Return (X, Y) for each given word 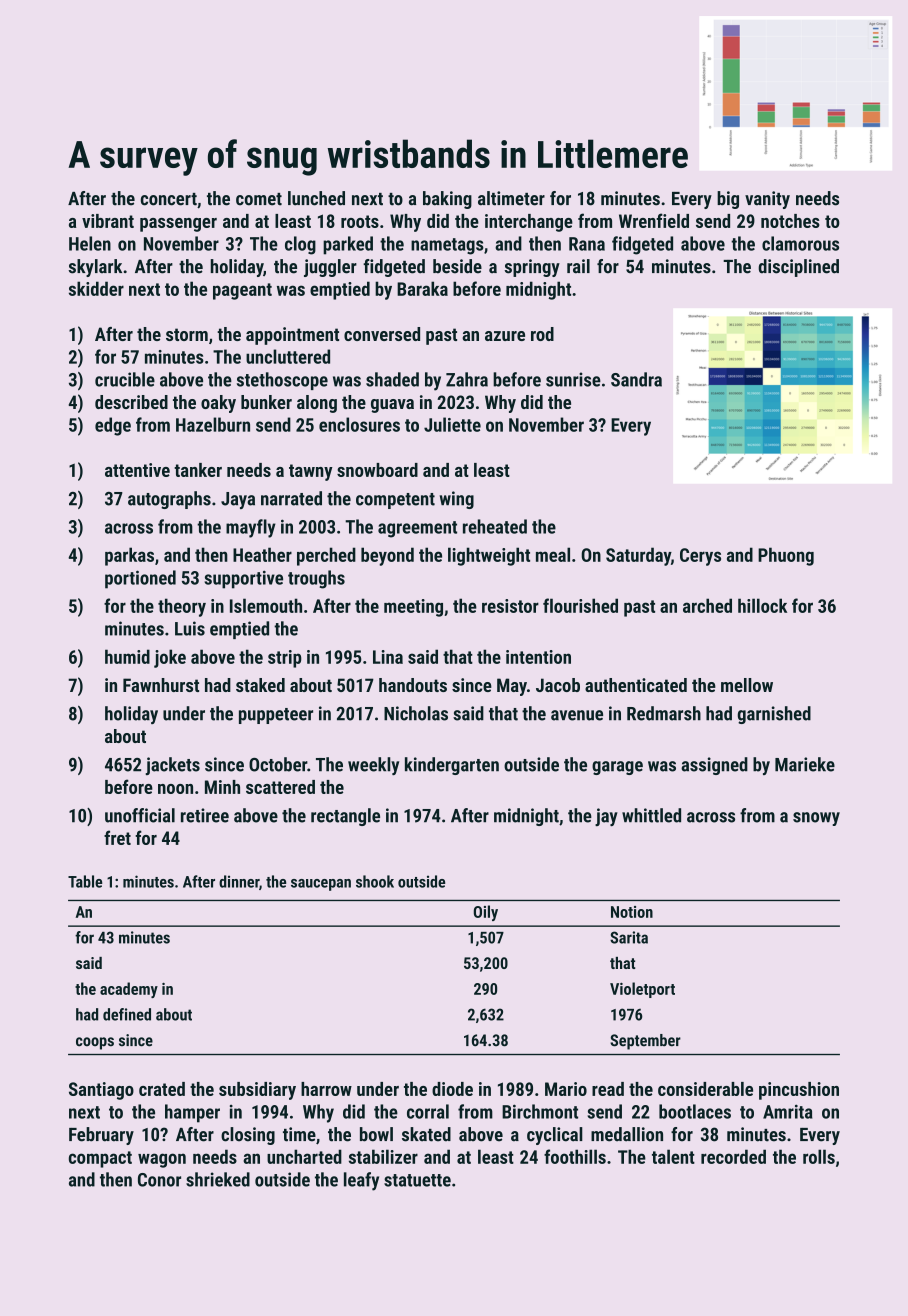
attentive (137, 470)
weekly (373, 766)
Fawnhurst (161, 685)
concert (169, 199)
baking (447, 200)
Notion (632, 912)
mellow (747, 685)
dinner (239, 881)
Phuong (786, 556)
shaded (392, 379)
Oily (486, 913)
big (728, 200)
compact (100, 1159)
